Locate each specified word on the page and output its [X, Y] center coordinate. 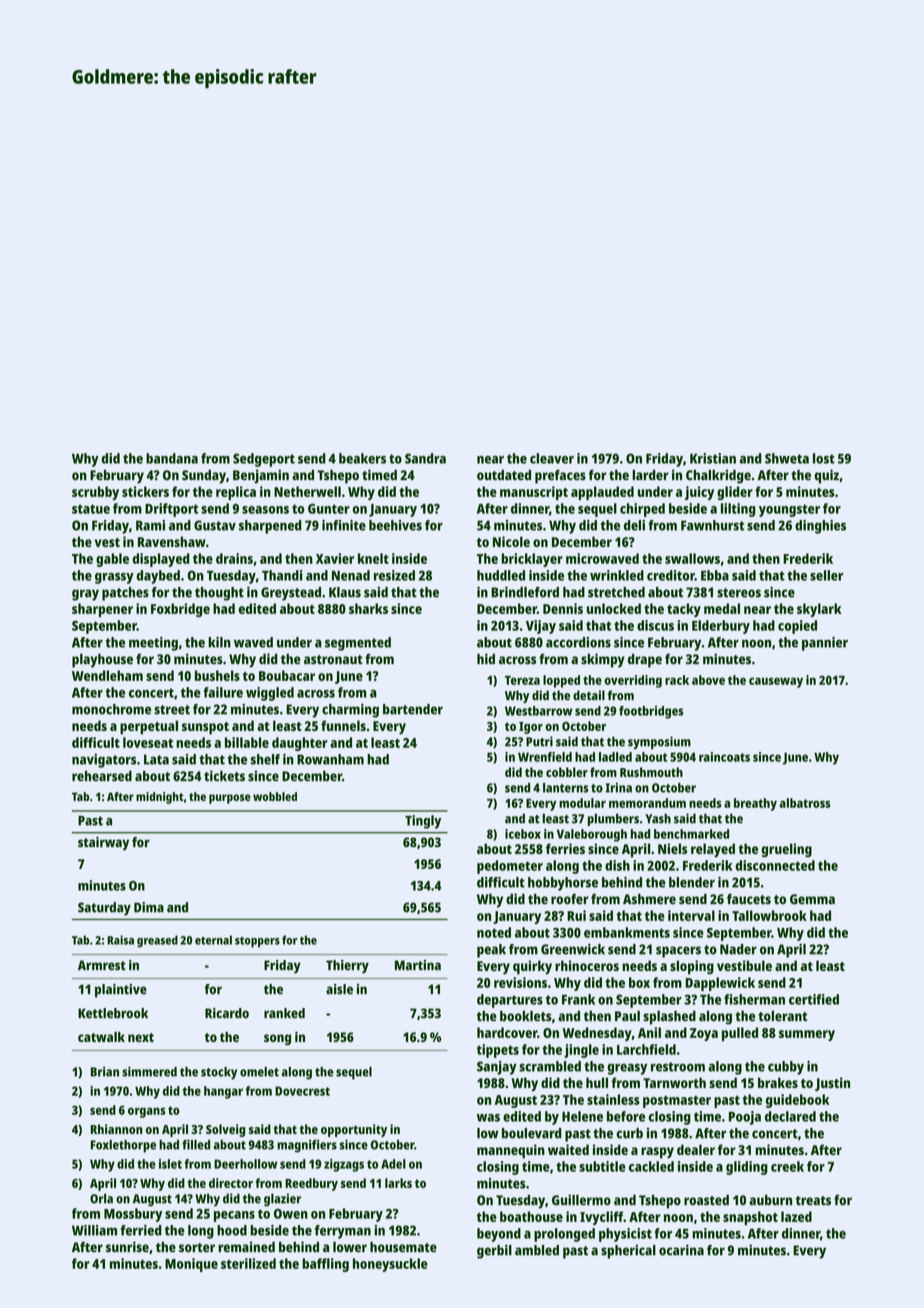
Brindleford [525, 592]
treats [813, 1201]
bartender [413, 709]
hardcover [507, 1032]
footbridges [651, 712]
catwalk [101, 1037]
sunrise [127, 1247]
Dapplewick [720, 984]
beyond [499, 1235]
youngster [789, 510]
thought [219, 594]
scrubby [95, 493]
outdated [504, 475]
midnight [159, 798]
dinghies [820, 527]
